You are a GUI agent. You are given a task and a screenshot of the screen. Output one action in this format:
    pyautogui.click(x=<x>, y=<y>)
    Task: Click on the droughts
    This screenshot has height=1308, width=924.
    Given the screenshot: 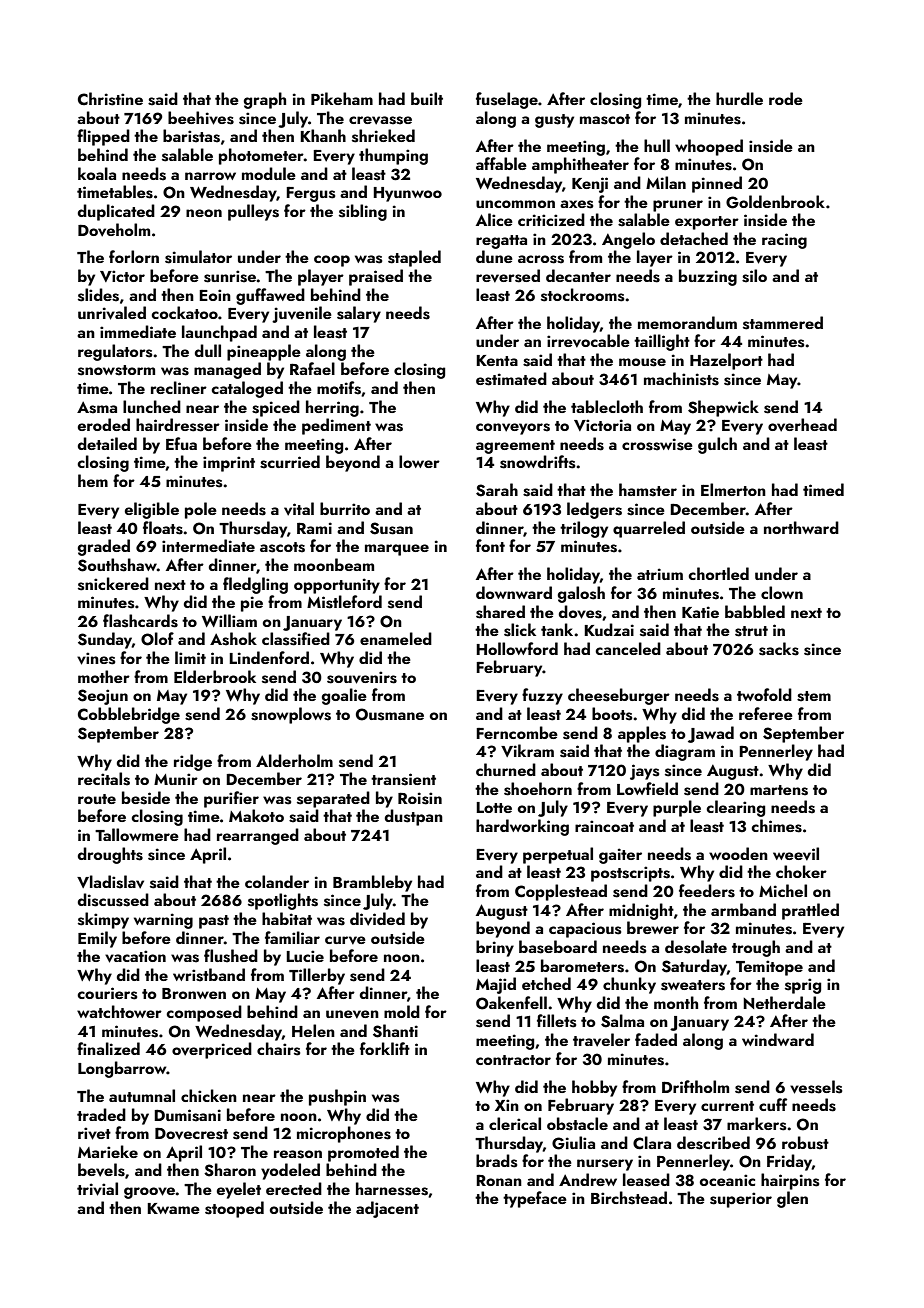 What is the action you would take?
    pyautogui.click(x=110, y=855)
